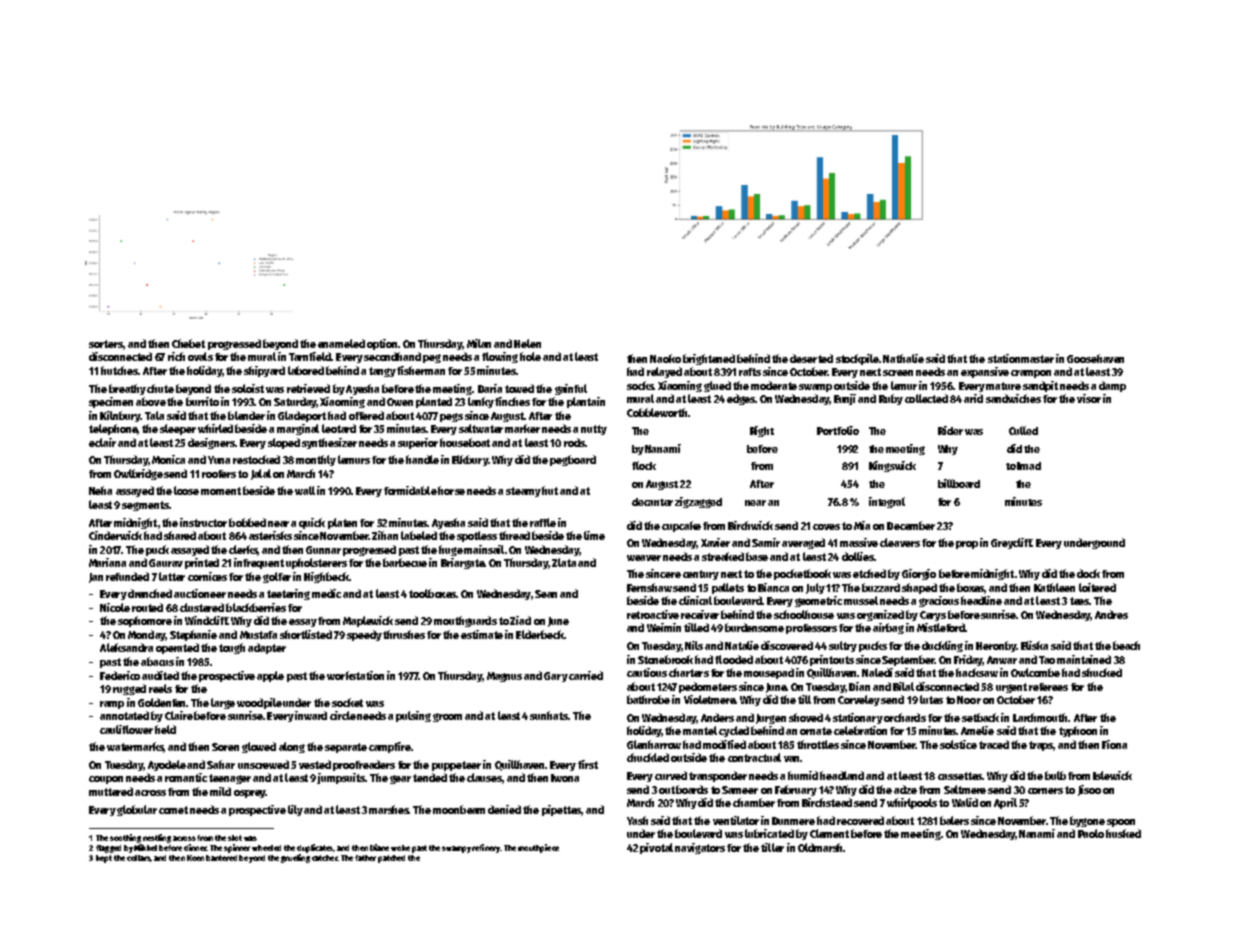 This screenshot has height=952, width=1233. What do you see at coordinates (248, 388) in the screenshot?
I see `soloist` at bounding box center [248, 388].
